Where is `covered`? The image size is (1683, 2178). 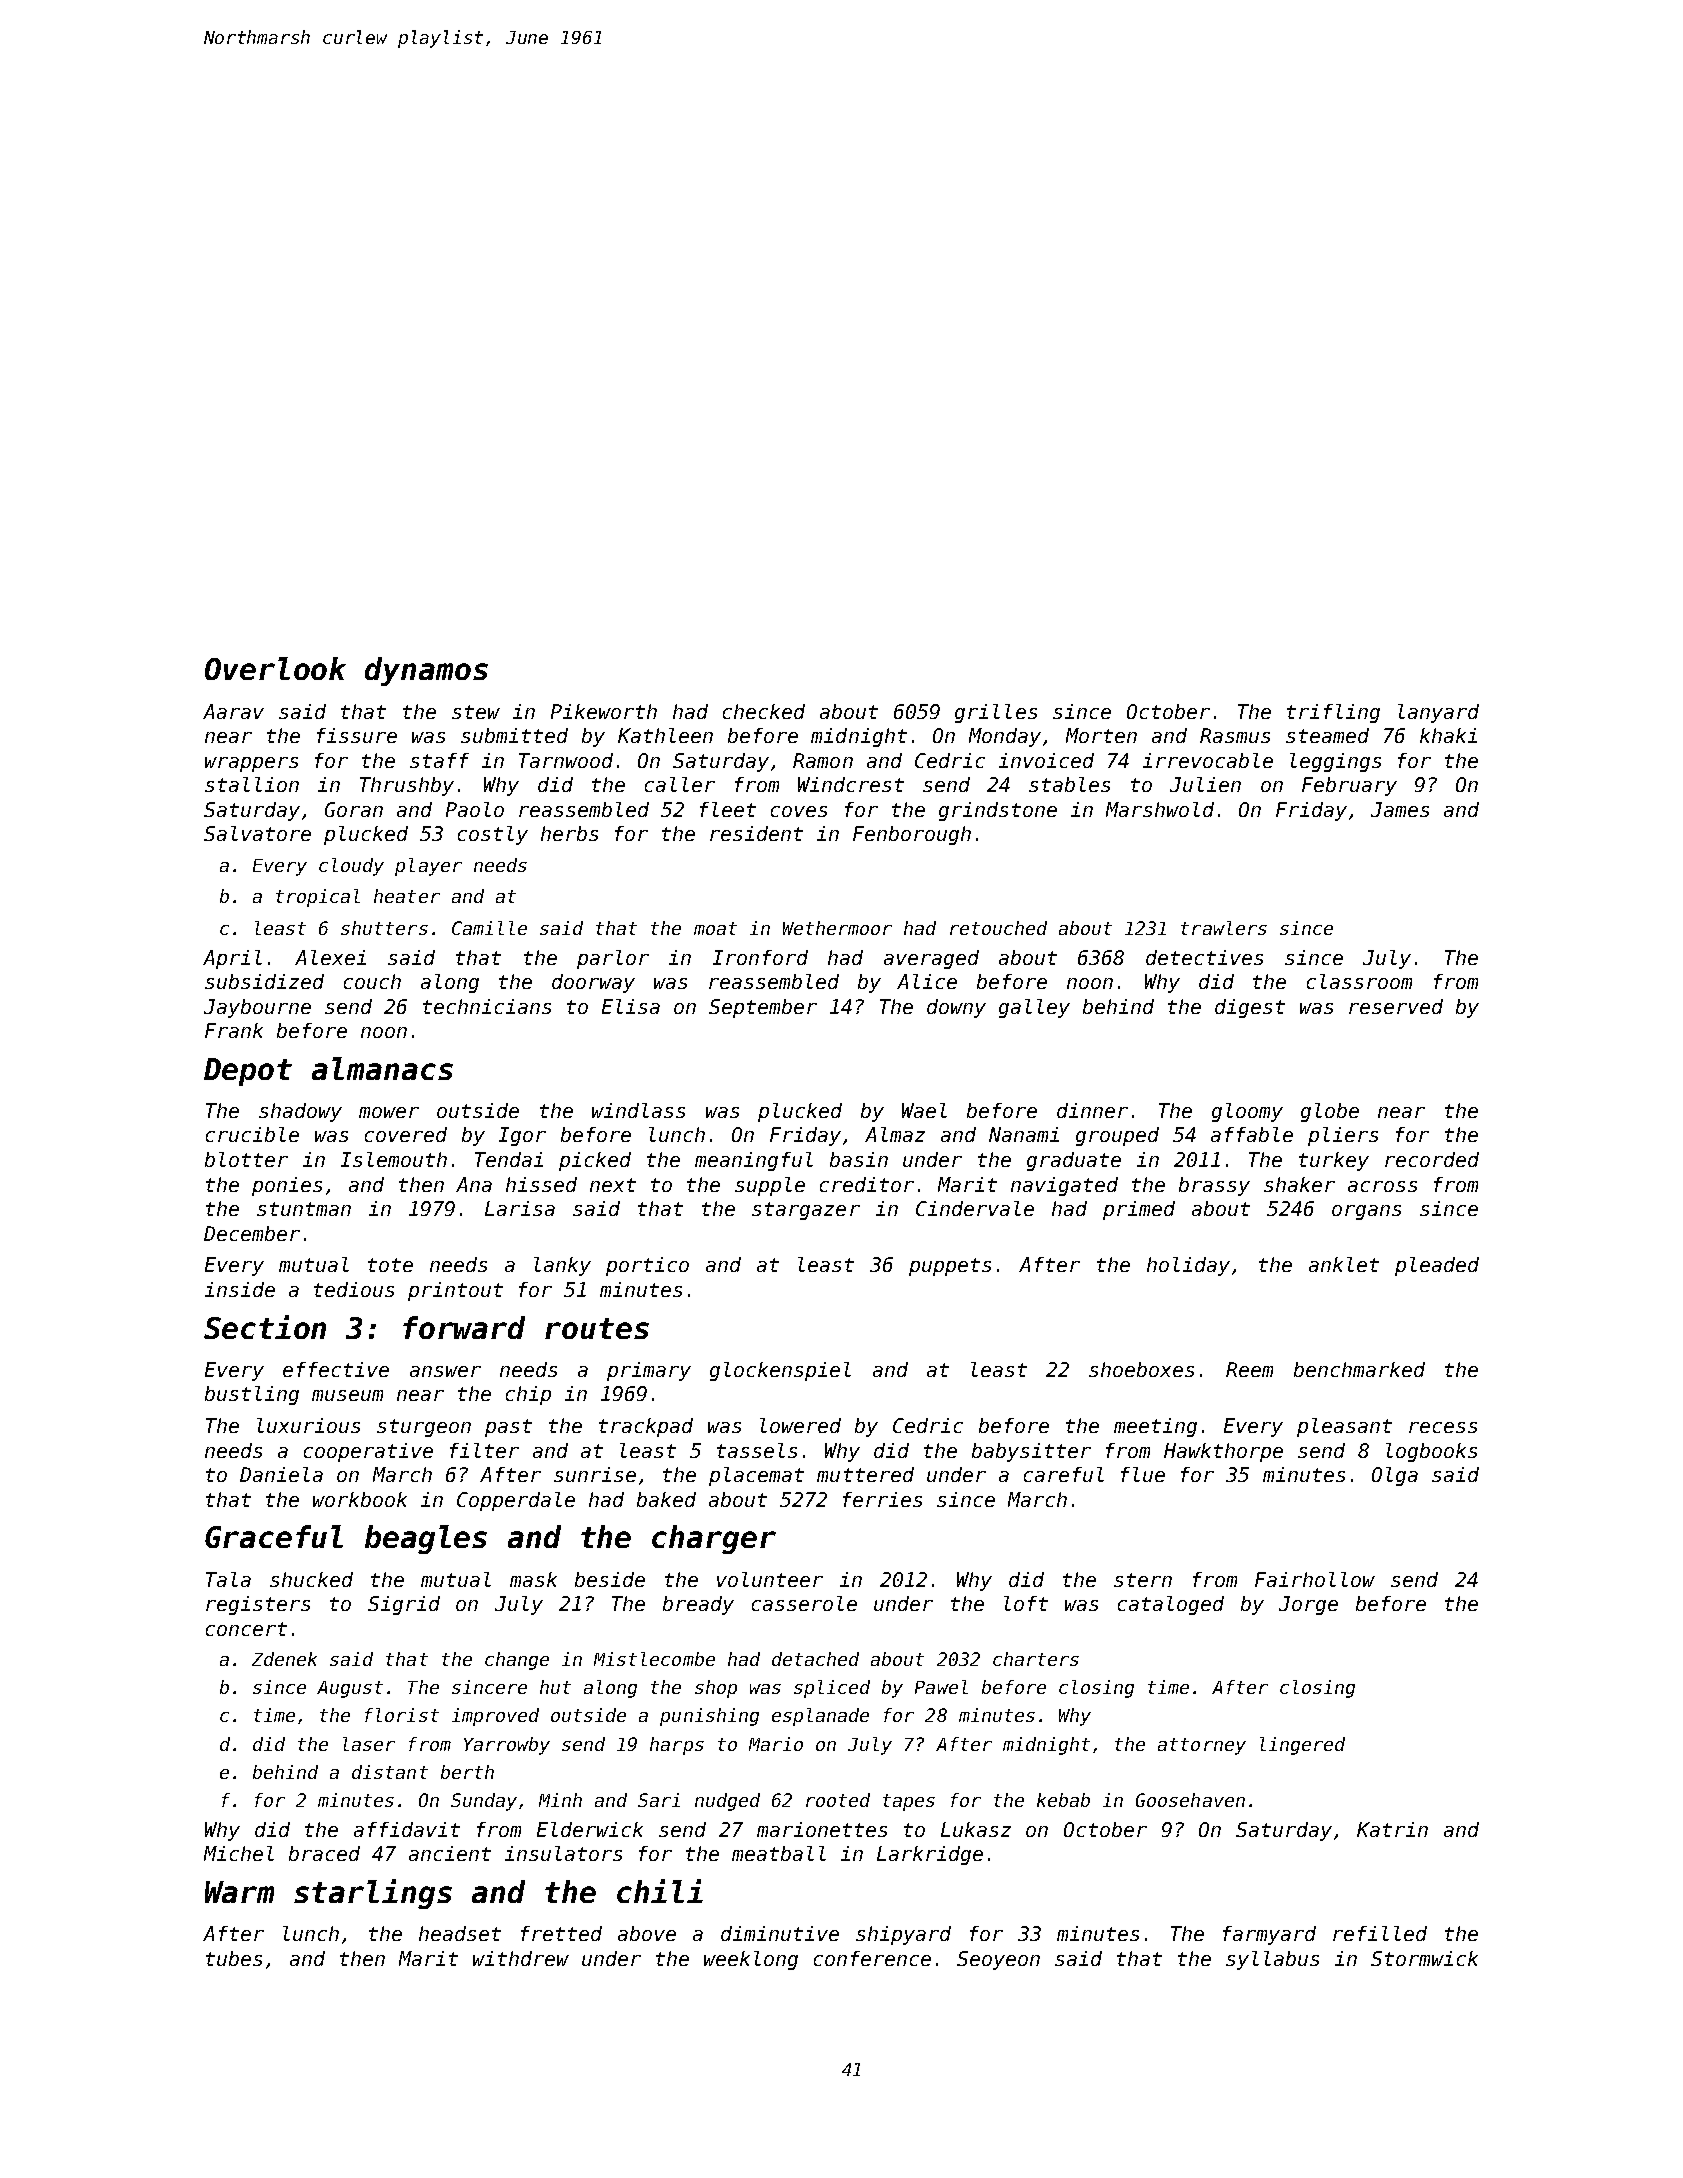 covered is located at coordinates (406, 1134).
